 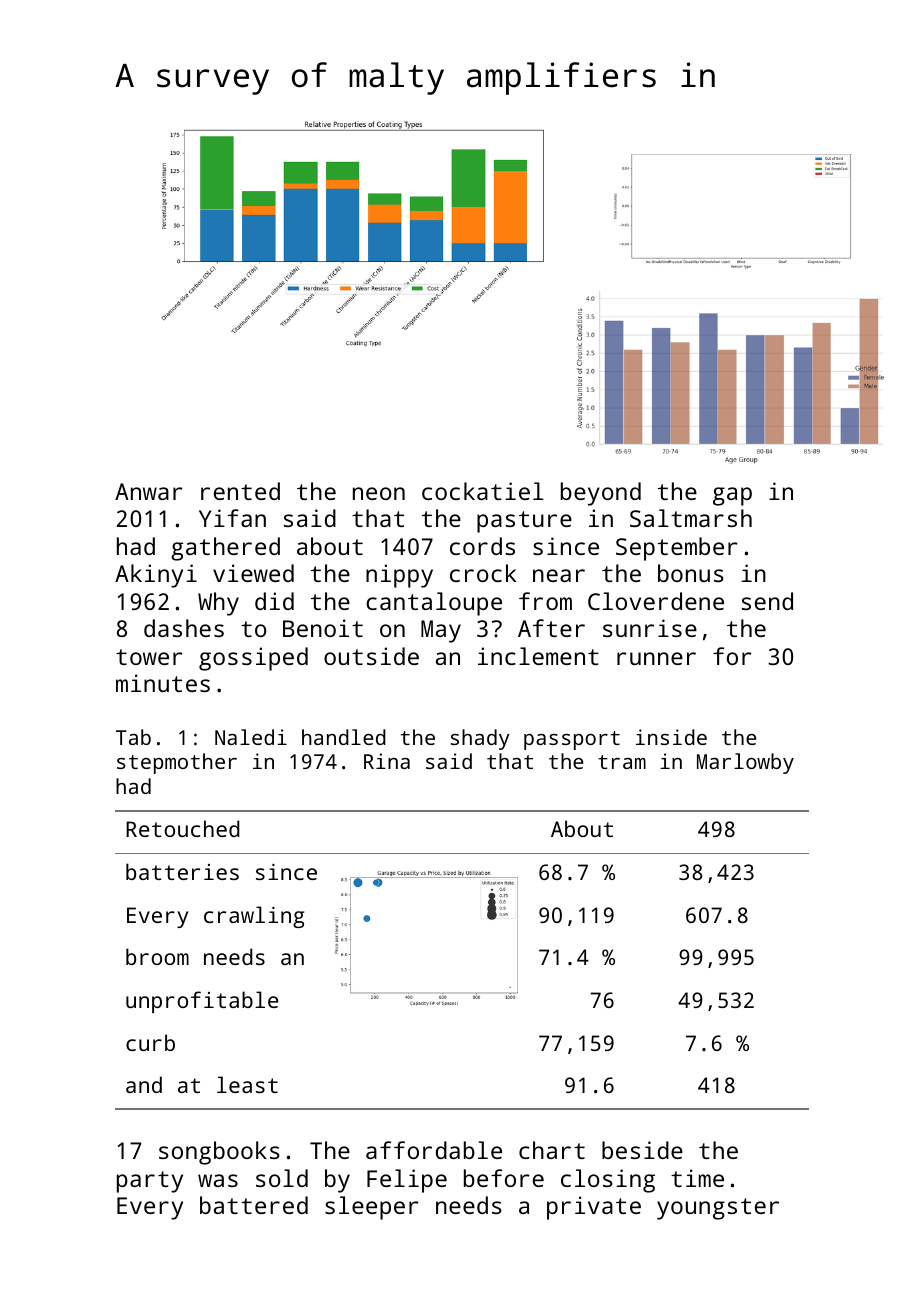 I want to click on cockatiel, so click(x=483, y=491).
